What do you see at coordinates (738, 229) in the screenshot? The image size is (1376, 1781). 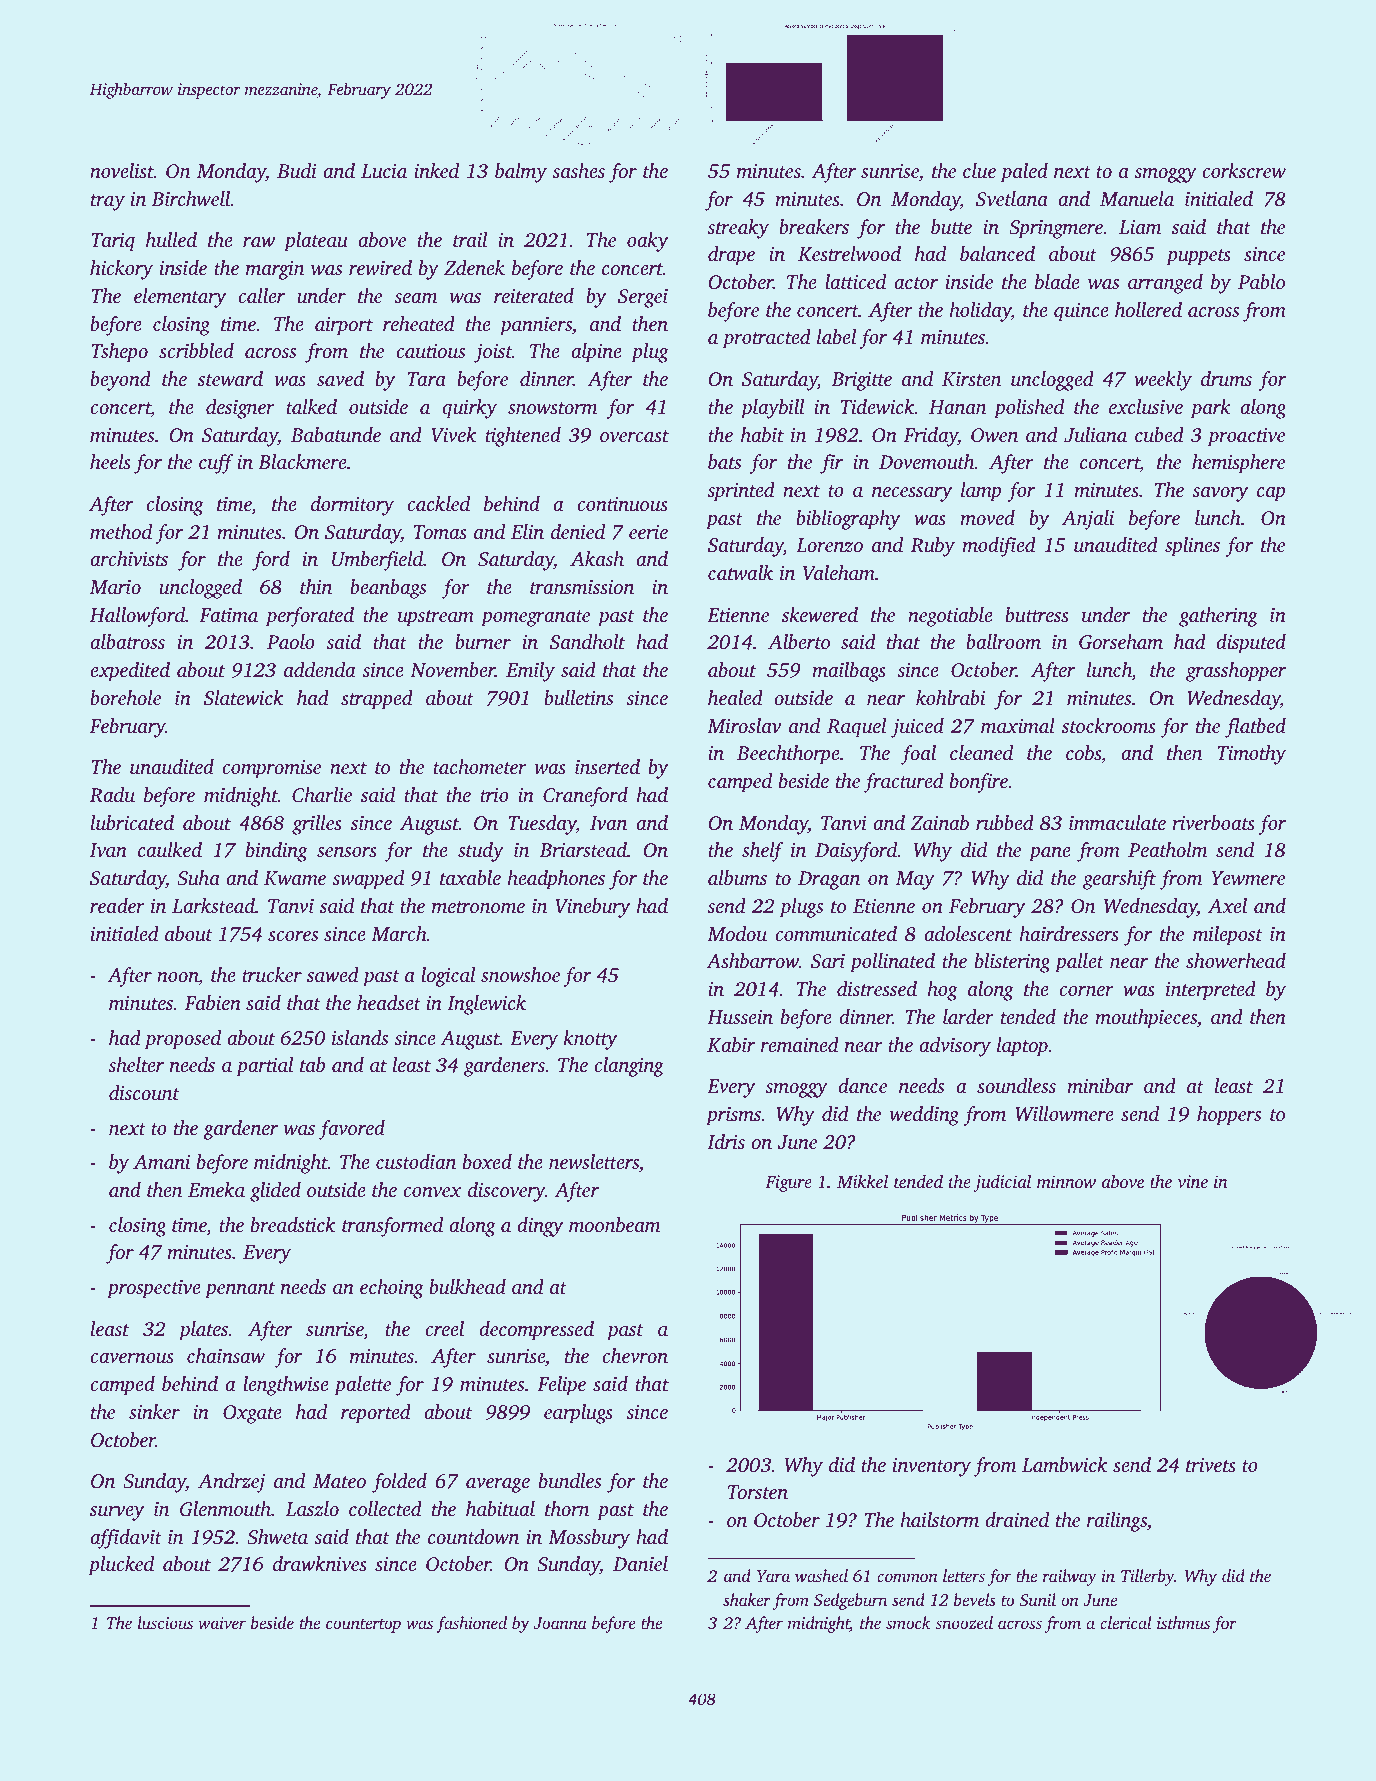 I see `streaky` at bounding box center [738, 229].
